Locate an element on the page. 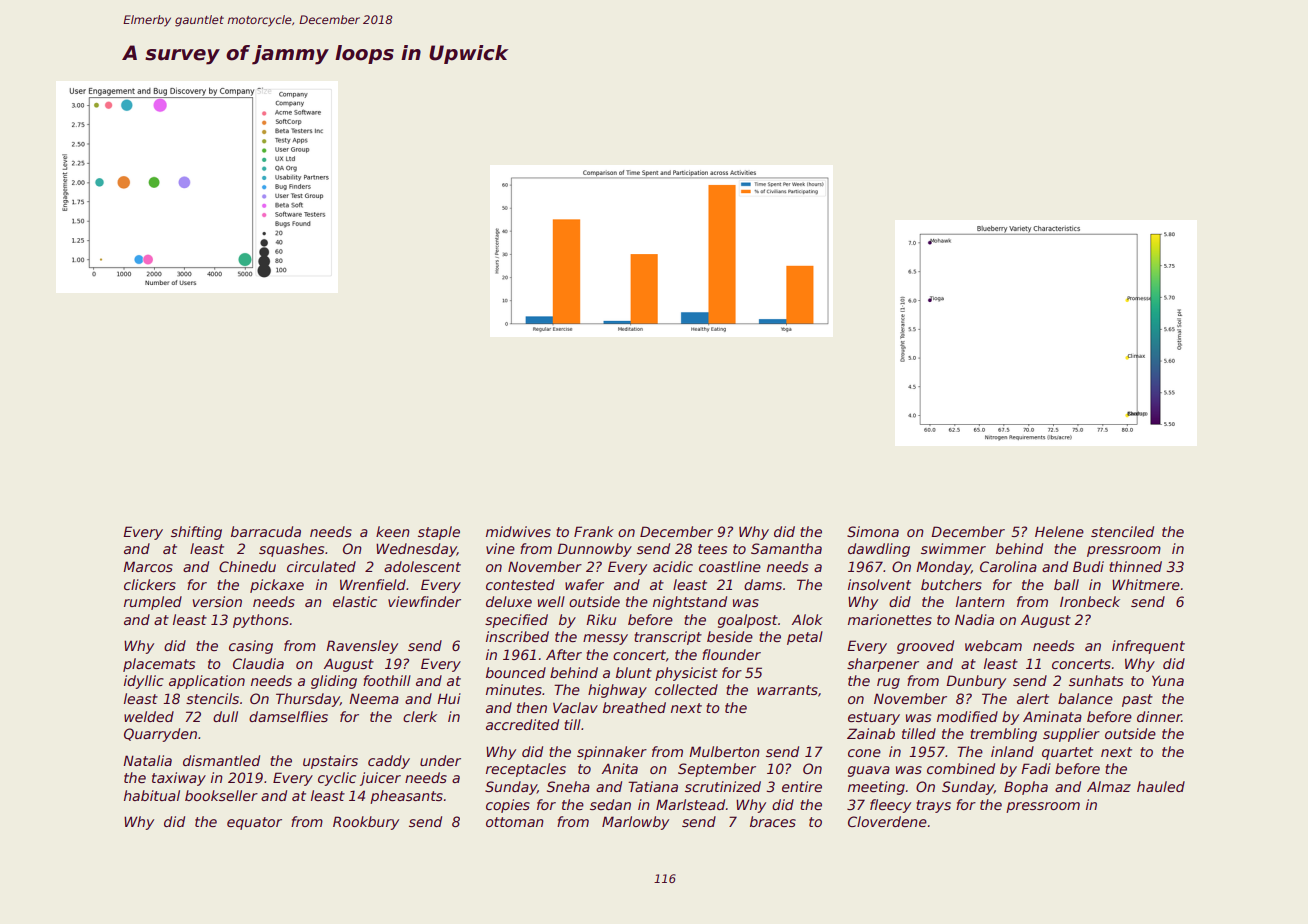 This image has height=924, width=1308. stenciled is located at coordinates (1122, 531).
